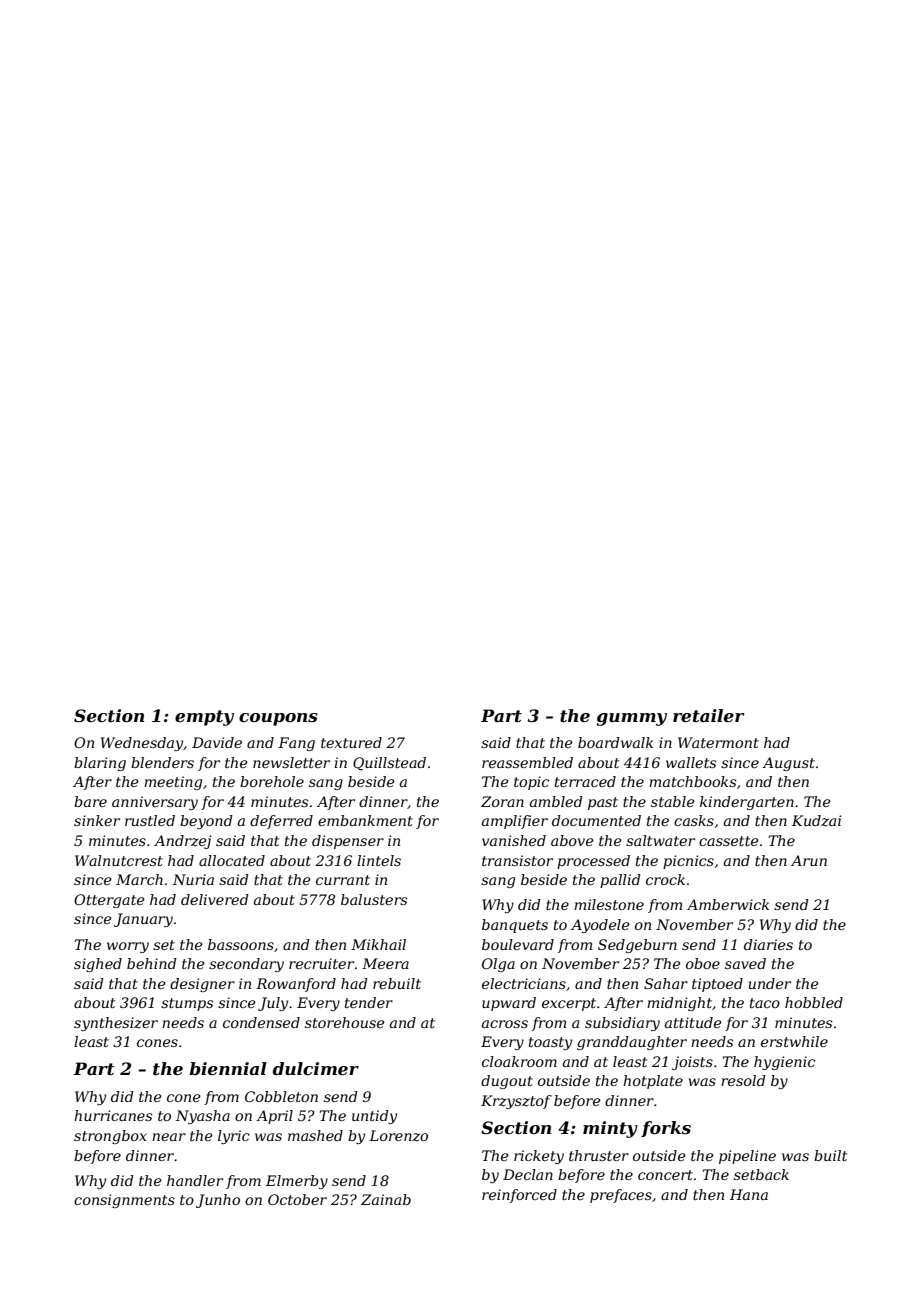  I want to click on rickety, so click(539, 1157).
